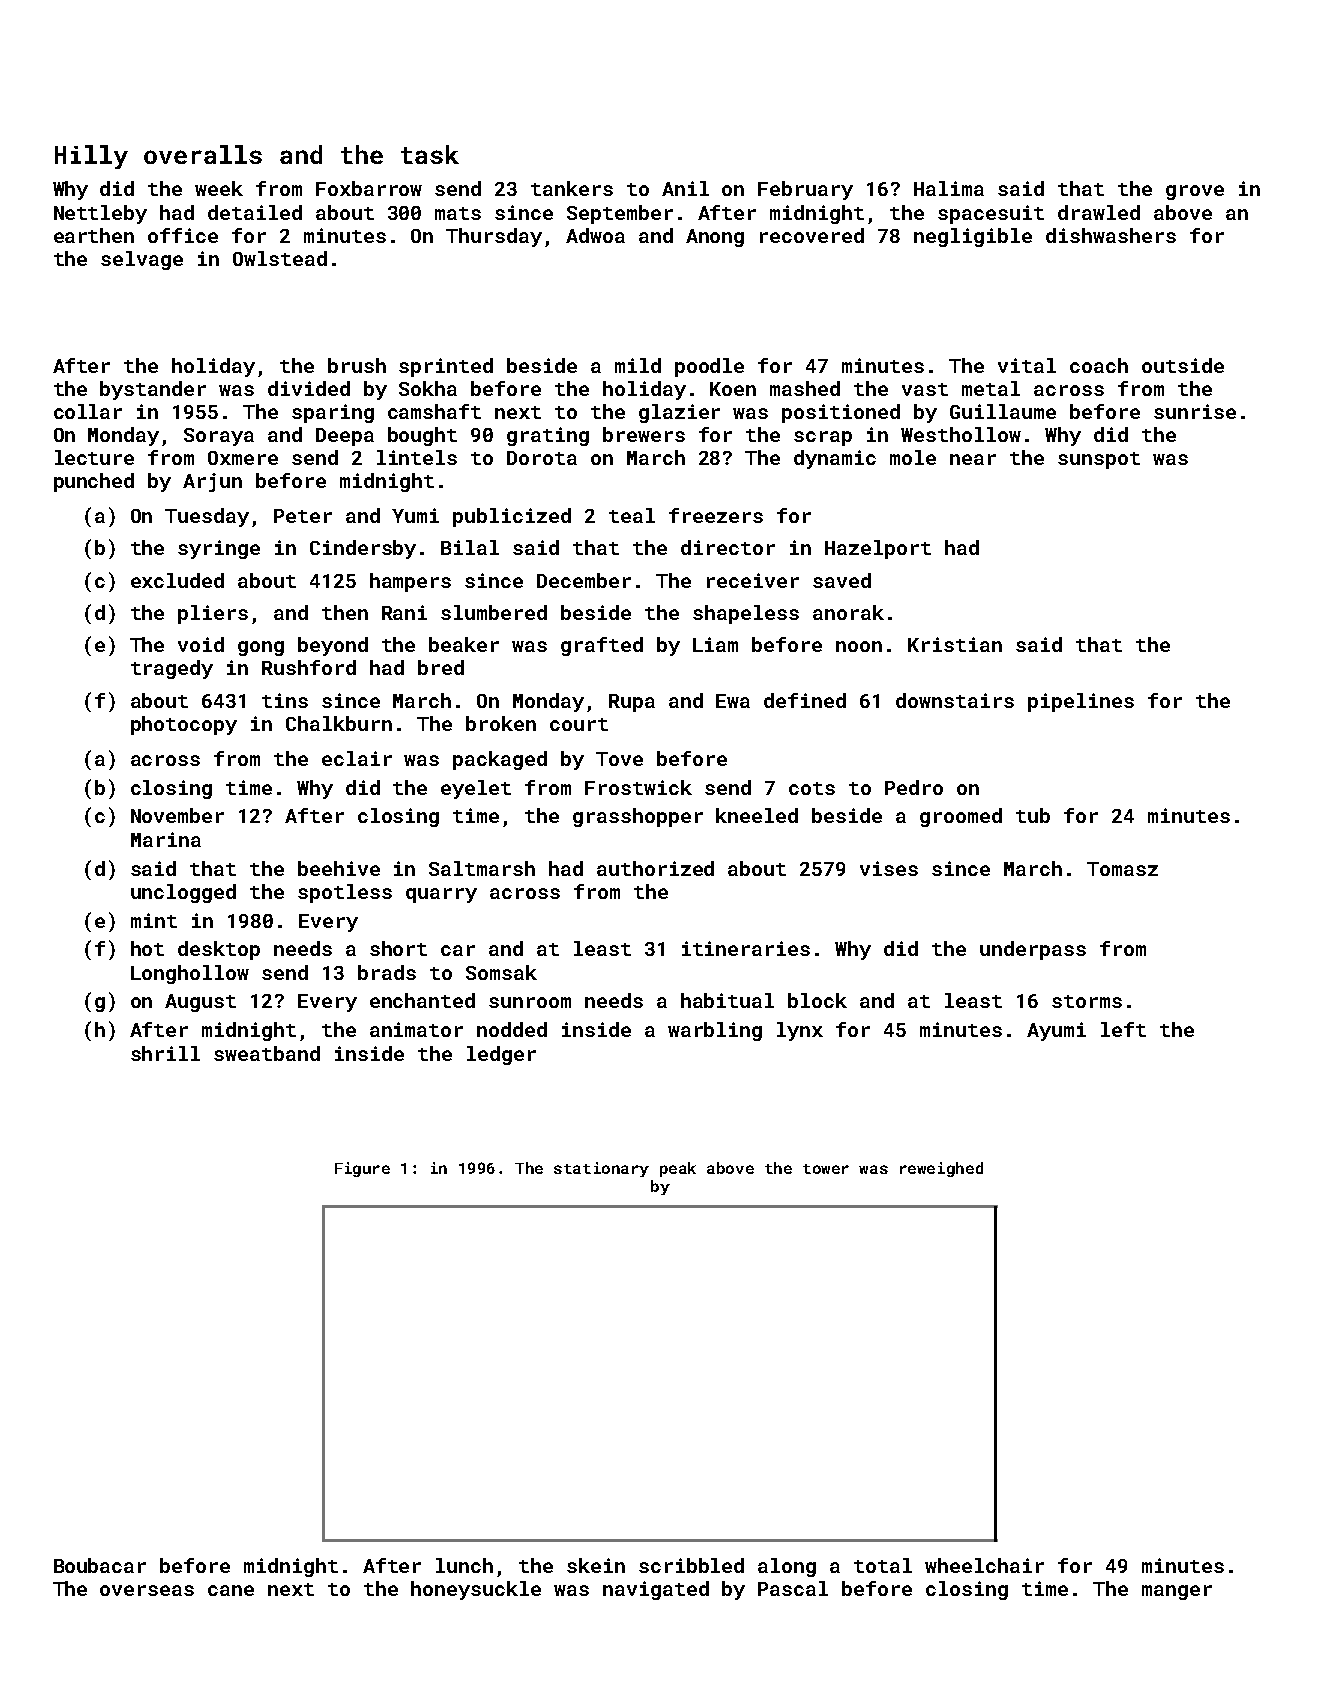 Image resolution: width=1319 pixels, height=1707 pixels. I want to click on Figure, so click(362, 1169).
